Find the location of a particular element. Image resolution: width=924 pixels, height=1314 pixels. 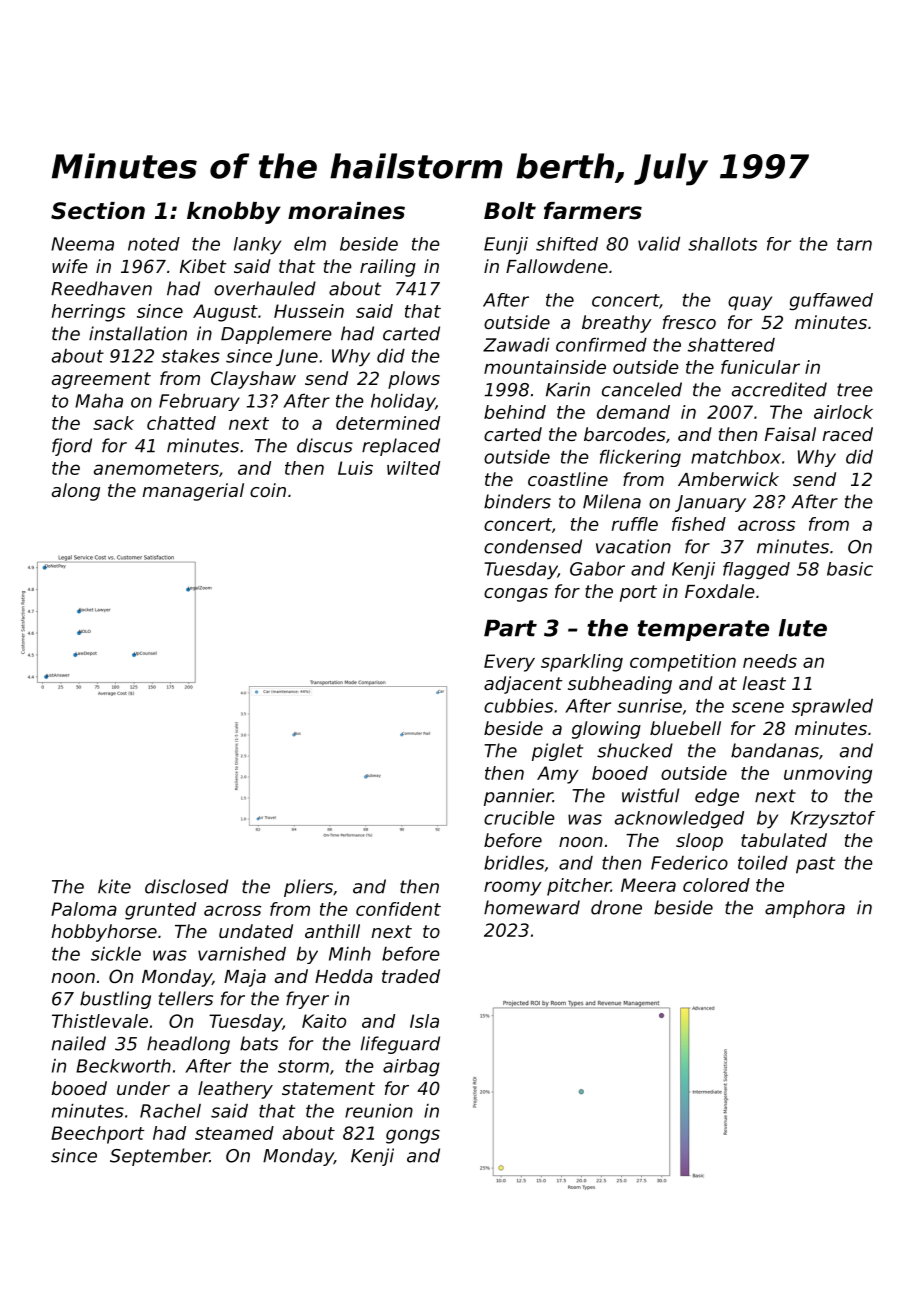

flagged is located at coordinates (756, 570).
